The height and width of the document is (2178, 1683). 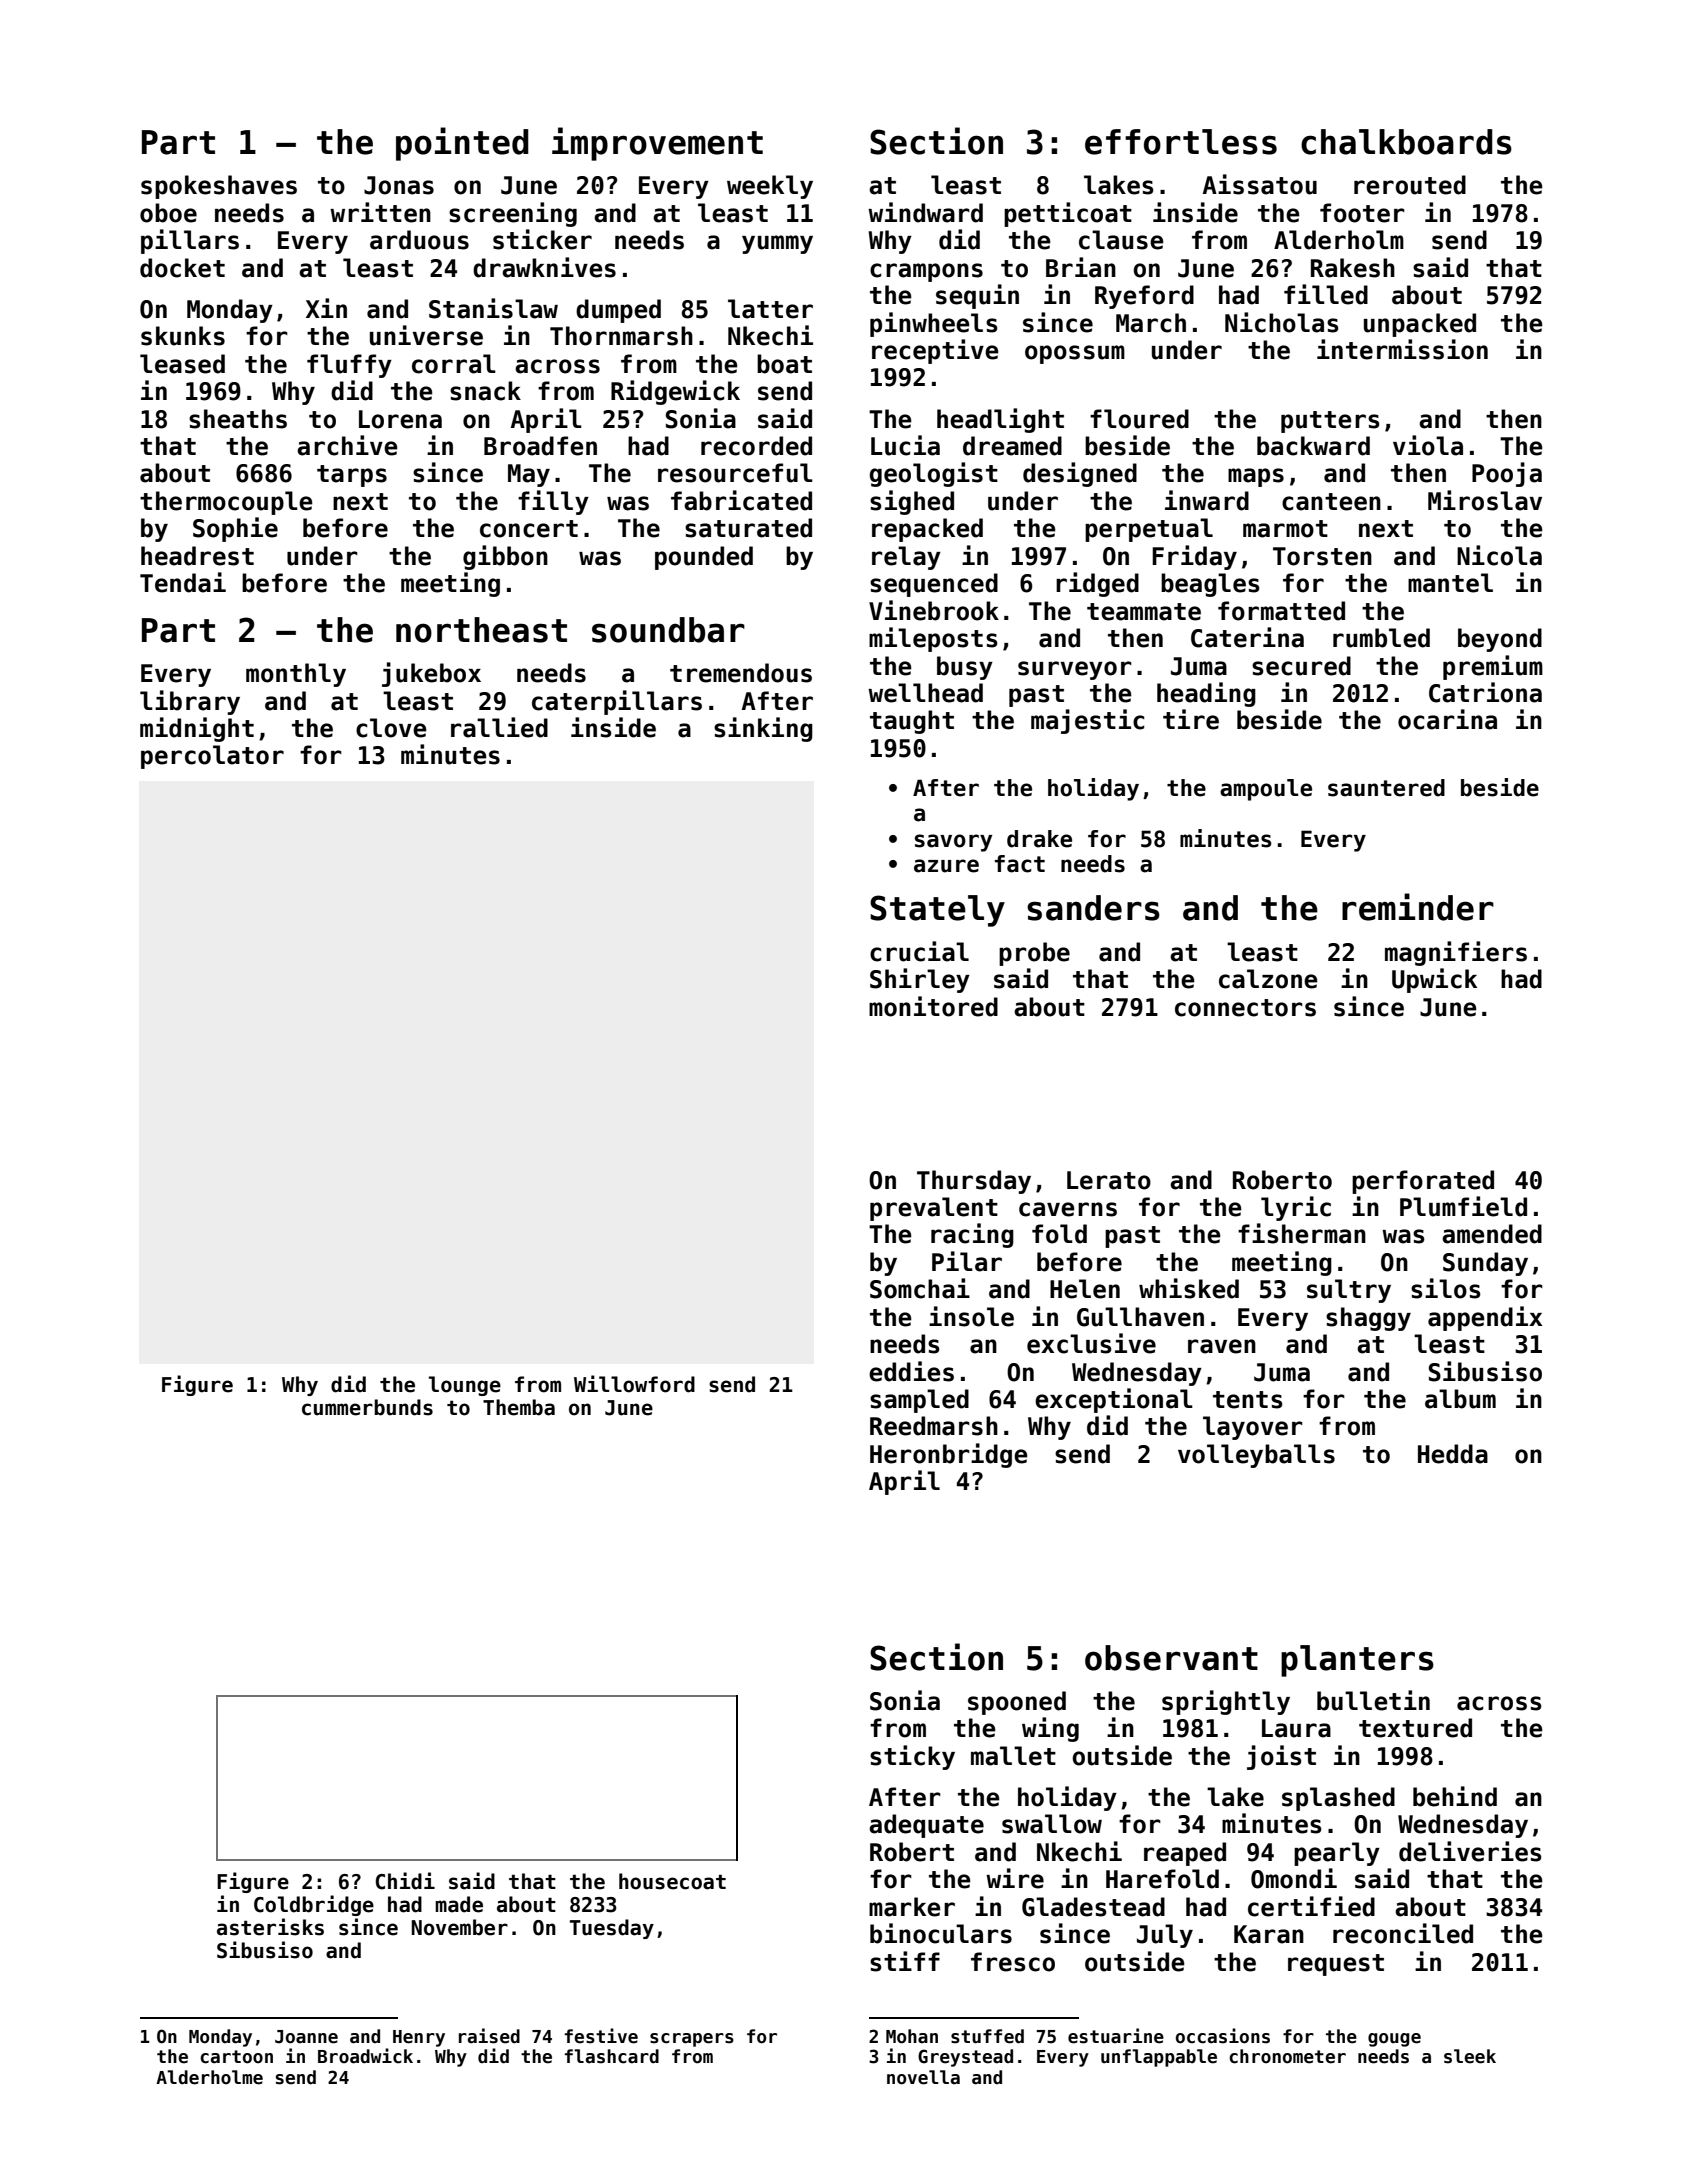 I want to click on cartoon, so click(x=236, y=2057).
